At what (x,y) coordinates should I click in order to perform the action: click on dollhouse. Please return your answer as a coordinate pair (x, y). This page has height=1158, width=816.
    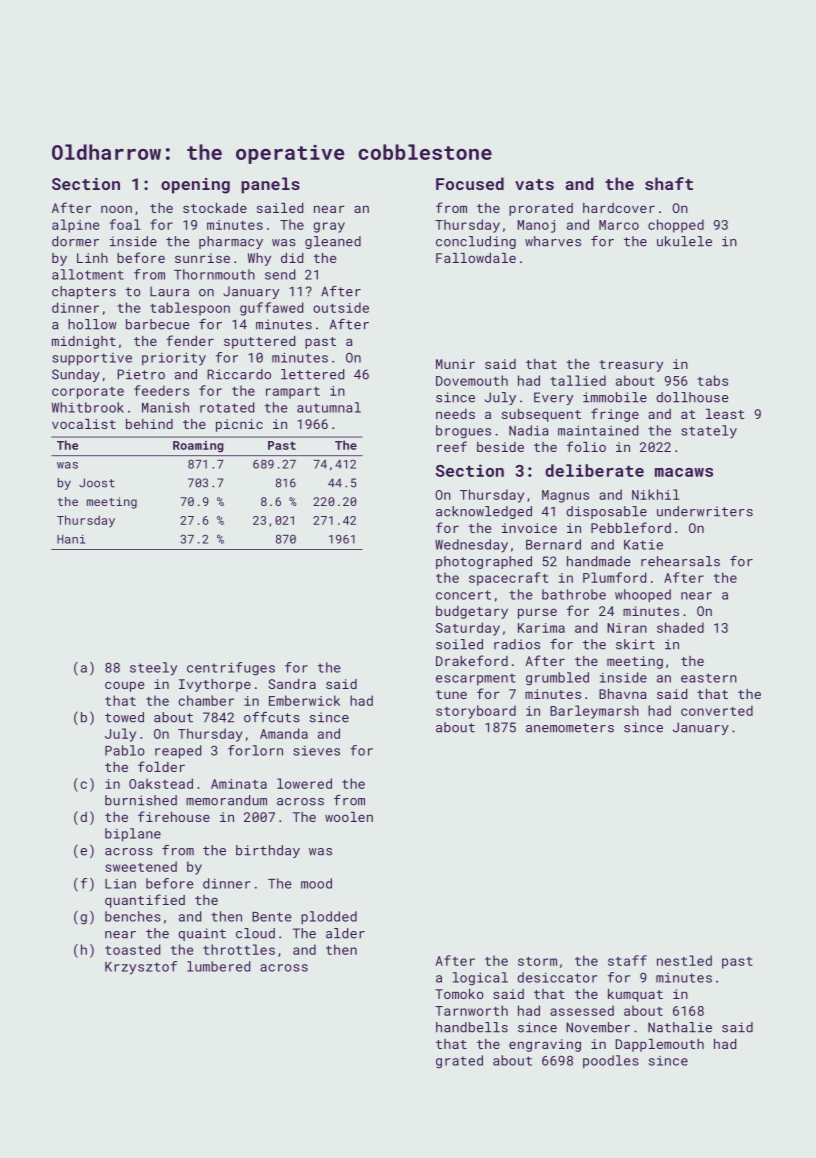
    Looking at the image, I should click on (692, 397).
